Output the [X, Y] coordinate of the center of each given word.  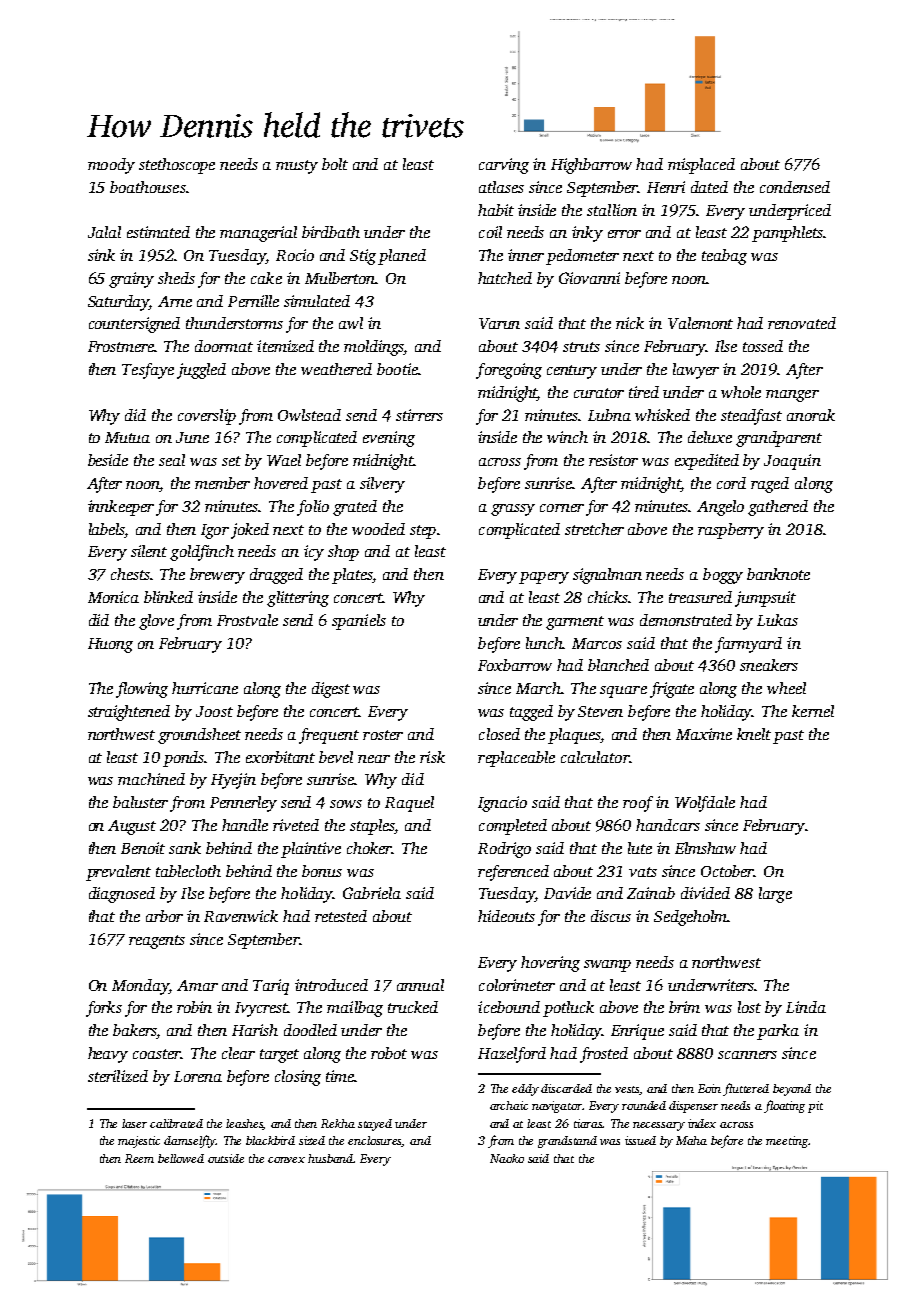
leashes [245, 1124]
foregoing [509, 371]
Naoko [507, 1158]
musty [297, 167]
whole [741, 392]
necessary [659, 1126]
